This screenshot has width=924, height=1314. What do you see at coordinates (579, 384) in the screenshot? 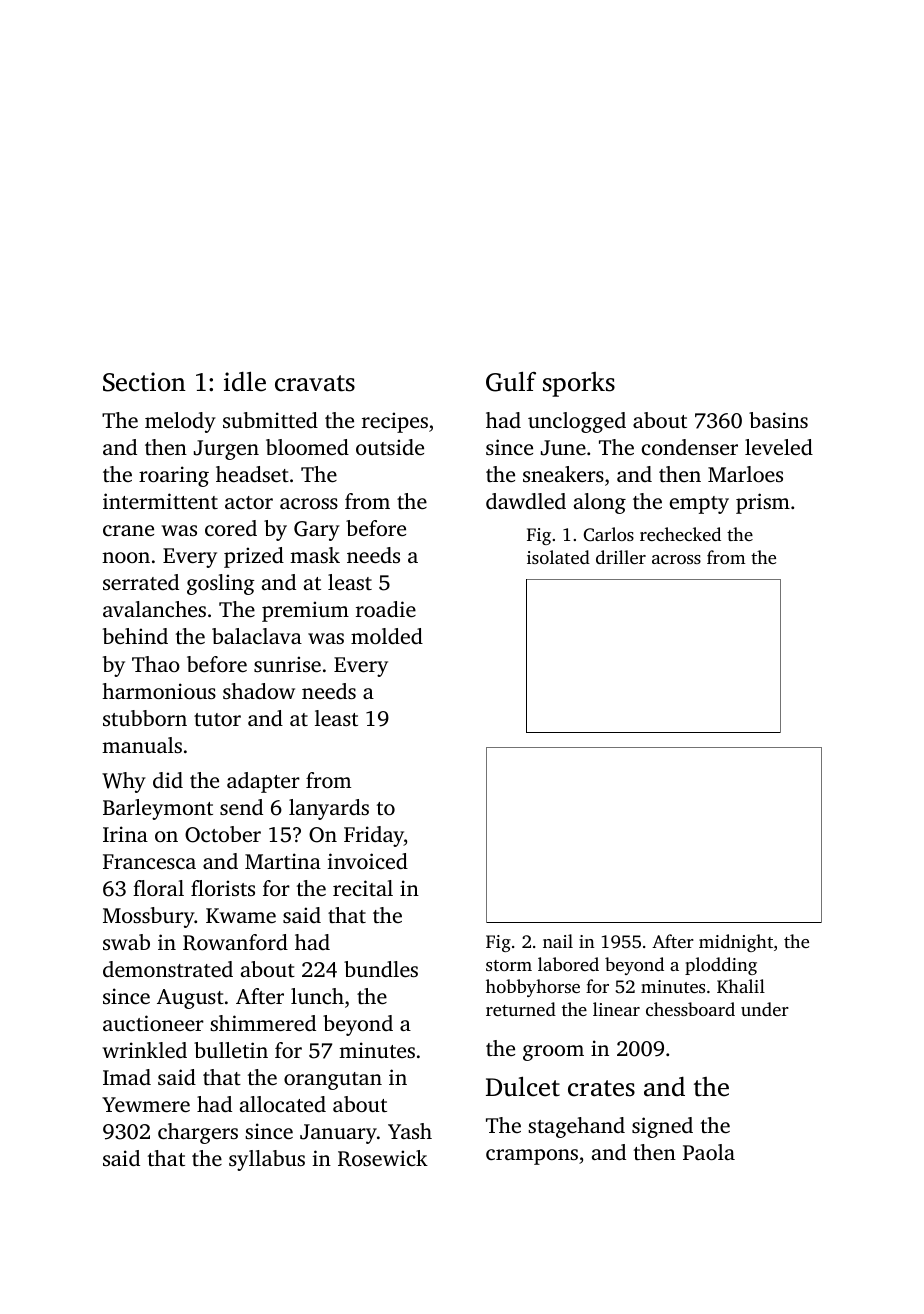
I see `sporks` at bounding box center [579, 384].
